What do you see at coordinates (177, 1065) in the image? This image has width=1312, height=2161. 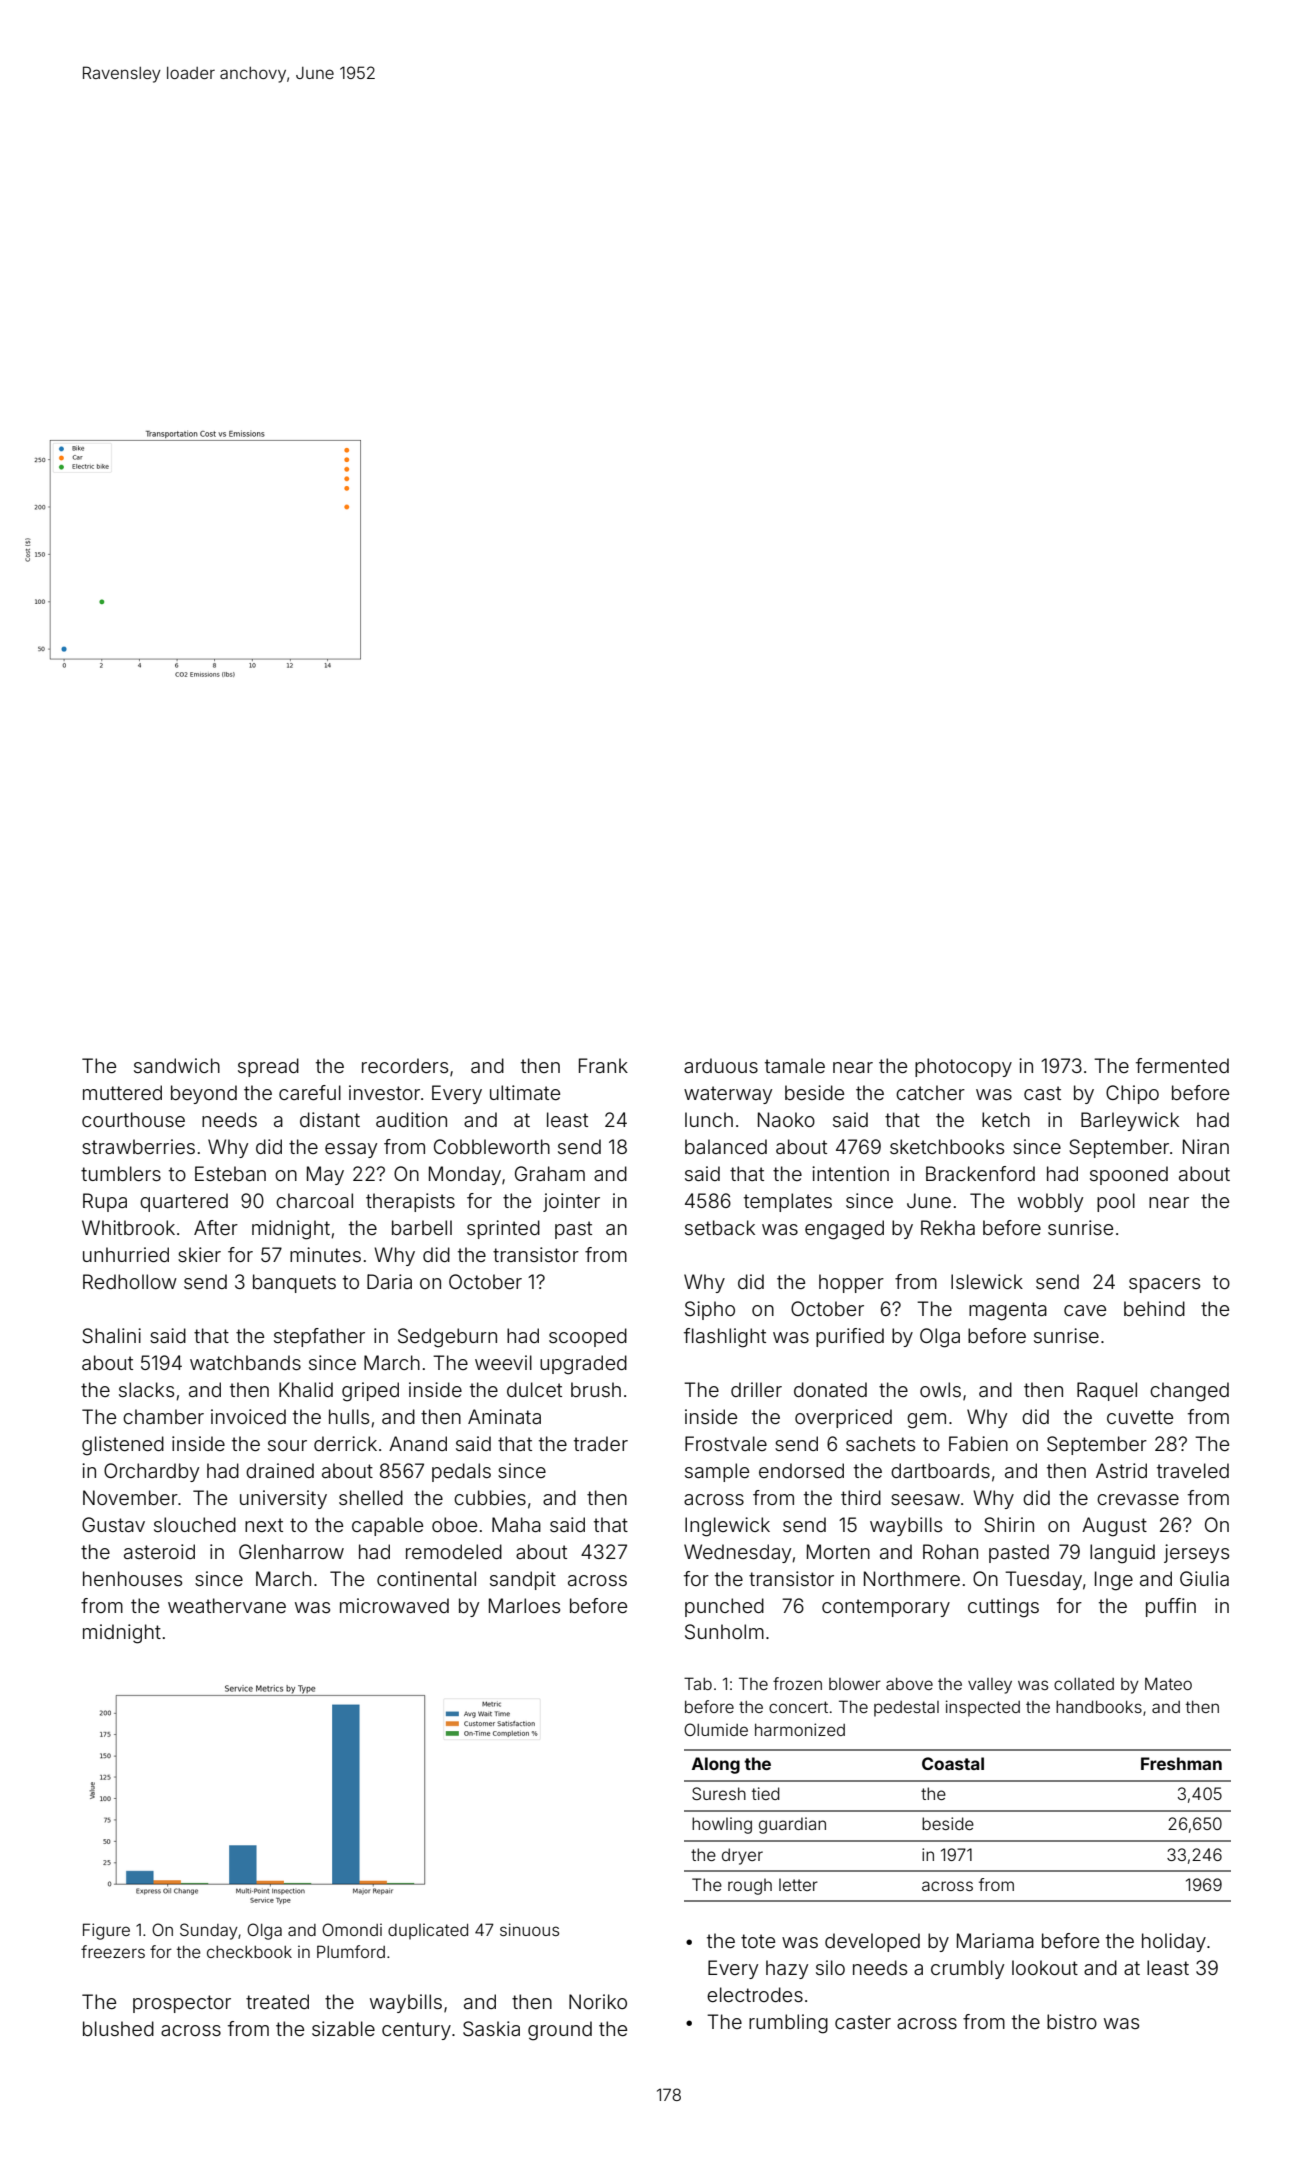 I see `sandwich` at bounding box center [177, 1065].
